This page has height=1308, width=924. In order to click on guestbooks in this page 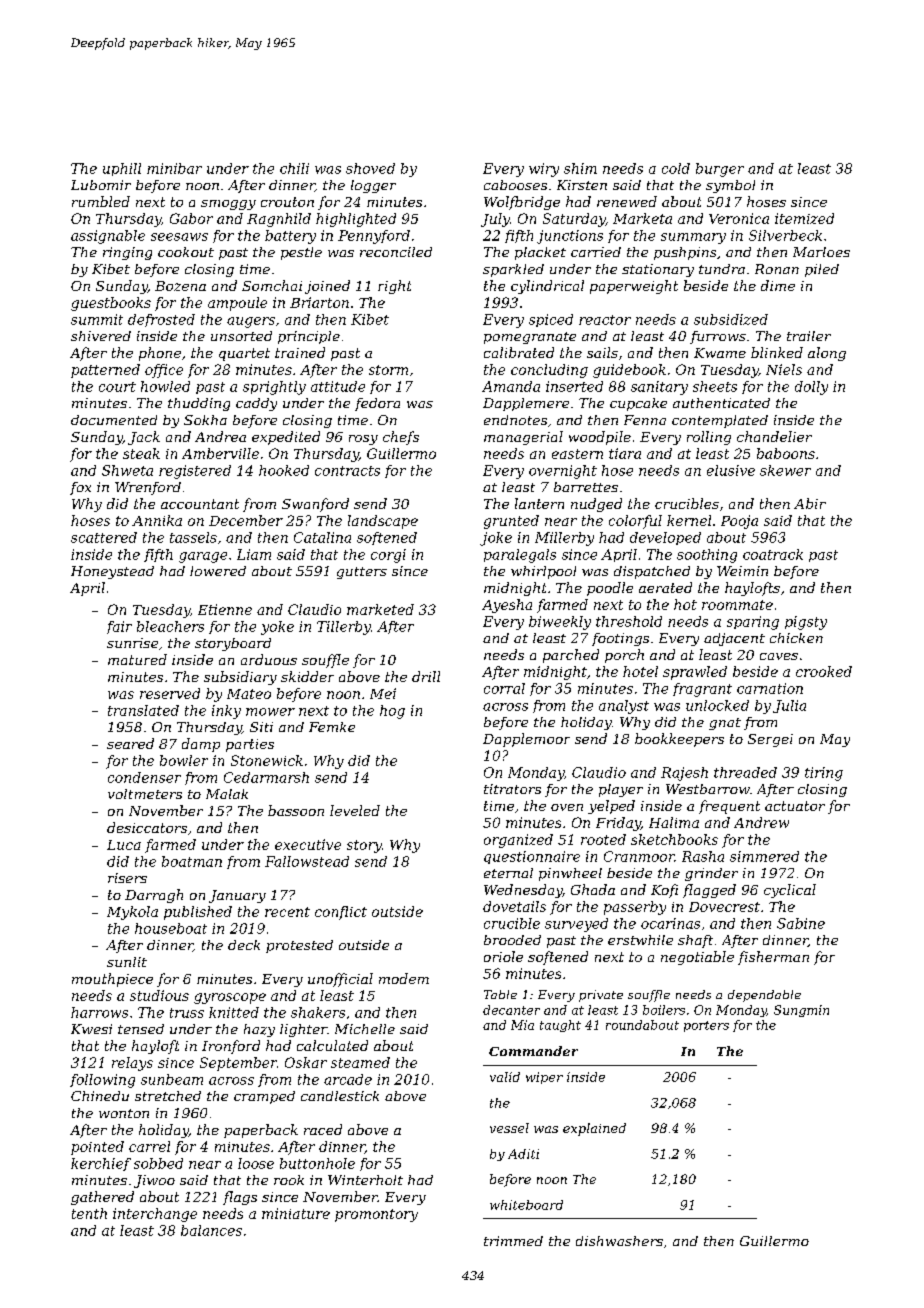, I will do `click(111, 304)`.
